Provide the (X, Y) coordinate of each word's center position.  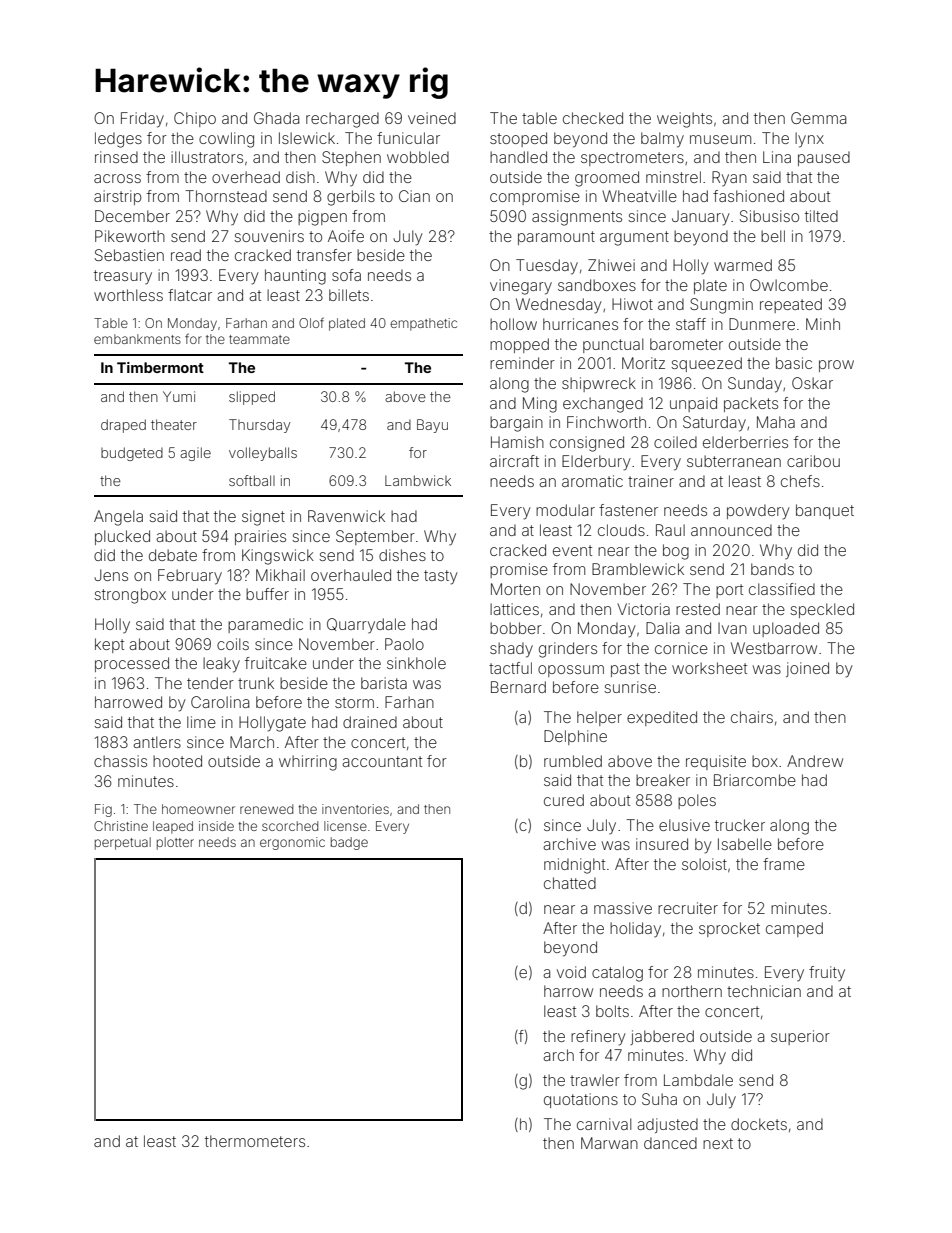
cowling (226, 140)
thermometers (255, 1141)
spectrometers (632, 159)
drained (370, 722)
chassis (120, 761)
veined (432, 118)
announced (731, 530)
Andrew (815, 761)
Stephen (351, 158)
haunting (295, 277)
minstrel (673, 177)
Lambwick (418, 480)
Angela (118, 518)
